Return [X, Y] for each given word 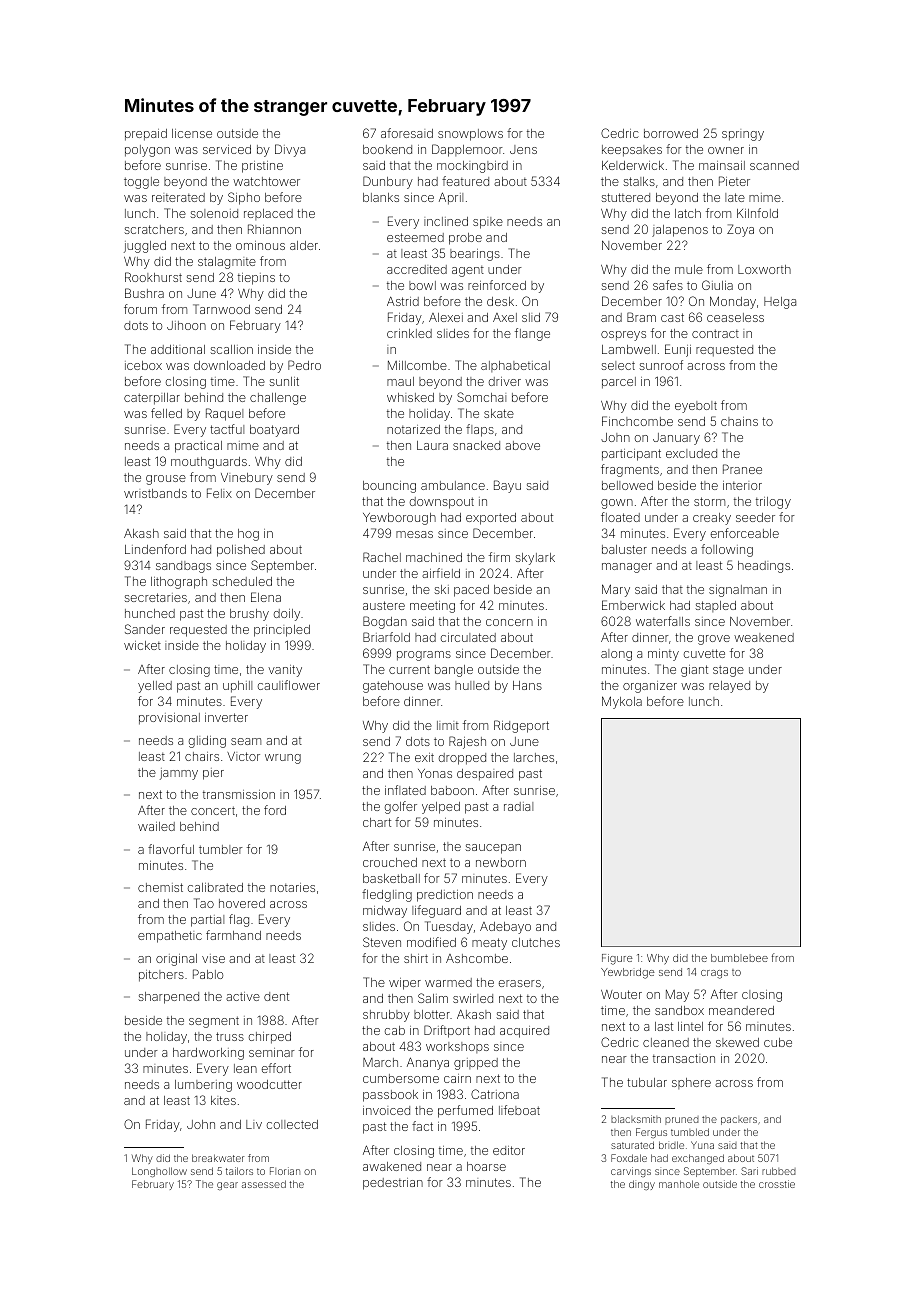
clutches [536, 942]
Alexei [446, 317]
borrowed [671, 133]
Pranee [742, 469]
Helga [780, 303]
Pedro [304, 365]
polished [241, 551]
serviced [227, 149]
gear [227, 1186]
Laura [432, 445]
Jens [523, 149]
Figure [617, 959]
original [176, 960]
